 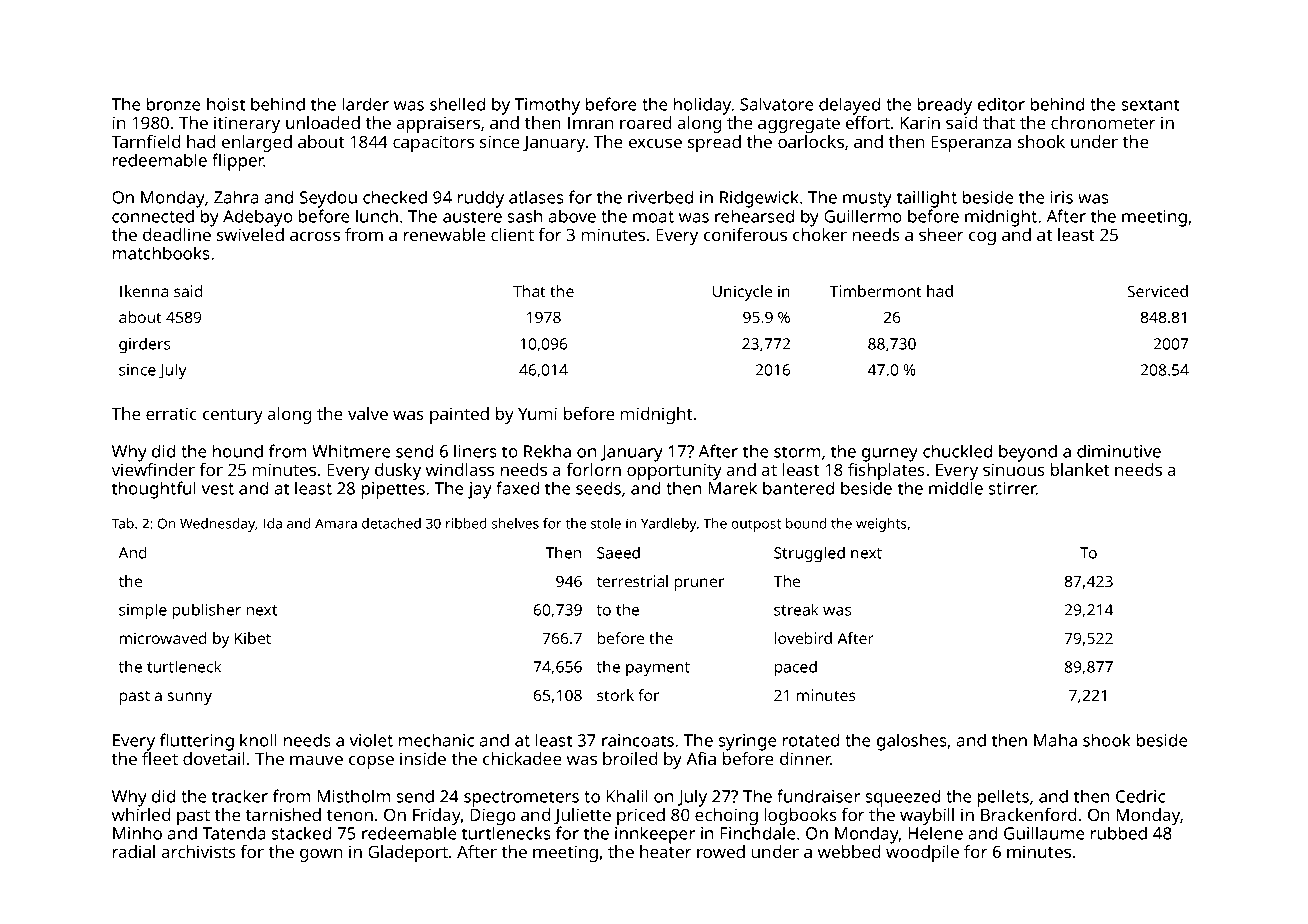 What do you see at coordinates (207, 611) in the screenshot?
I see `publisher` at bounding box center [207, 611].
